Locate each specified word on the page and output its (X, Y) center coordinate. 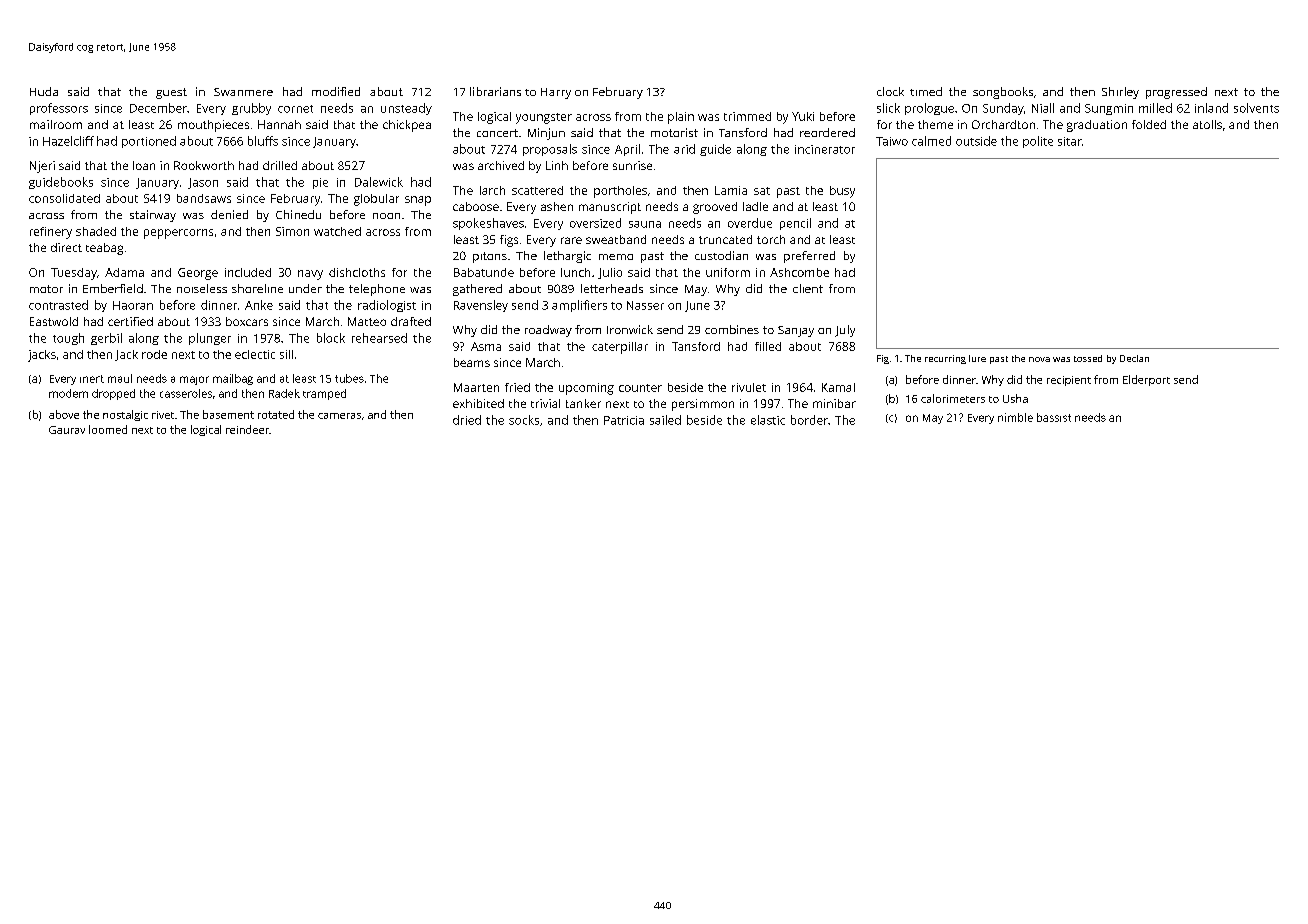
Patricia (624, 420)
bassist (1054, 417)
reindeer (247, 429)
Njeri (42, 167)
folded (1149, 124)
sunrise (632, 165)
